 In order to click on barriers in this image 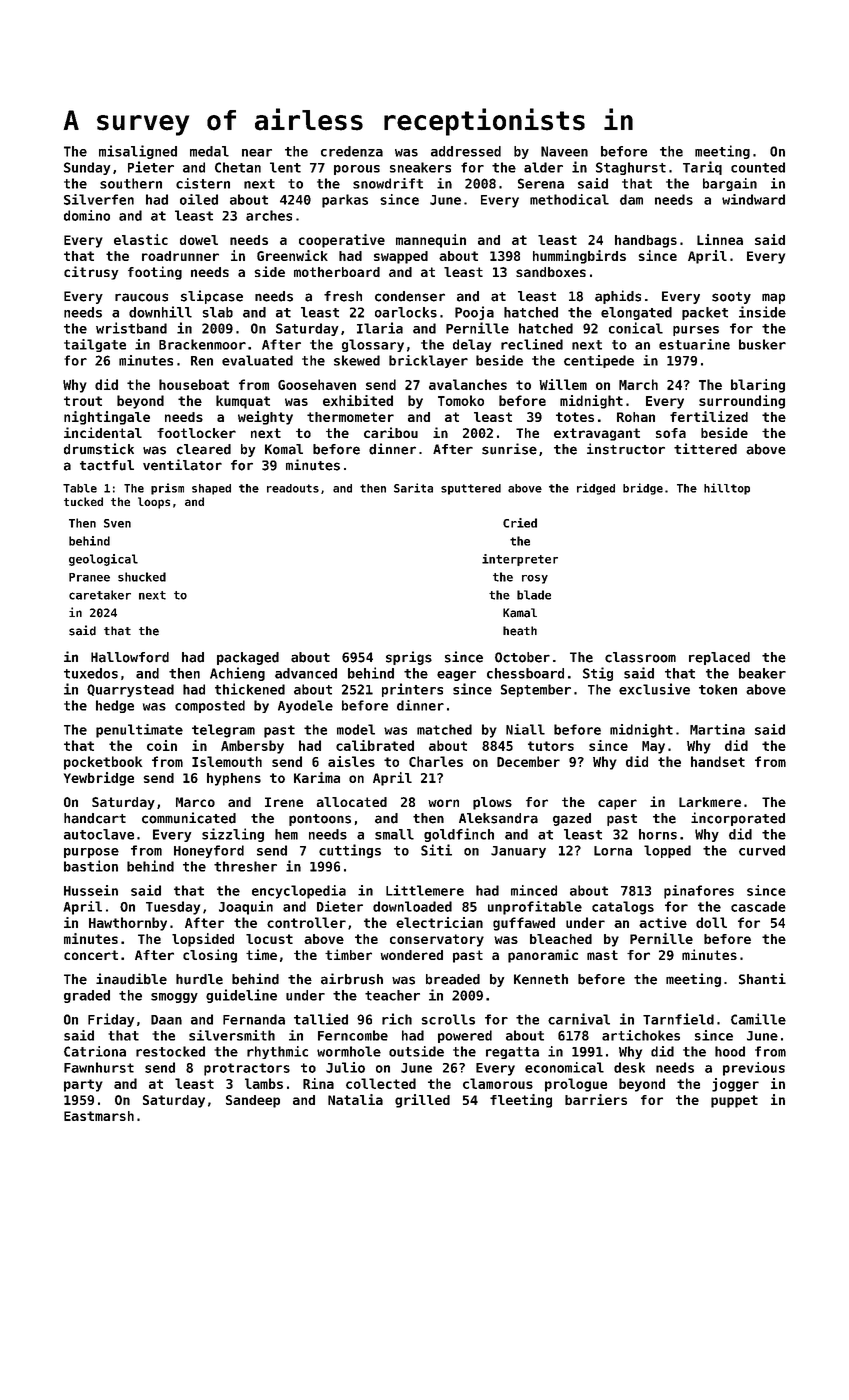, I will do `click(596, 1099)`.
